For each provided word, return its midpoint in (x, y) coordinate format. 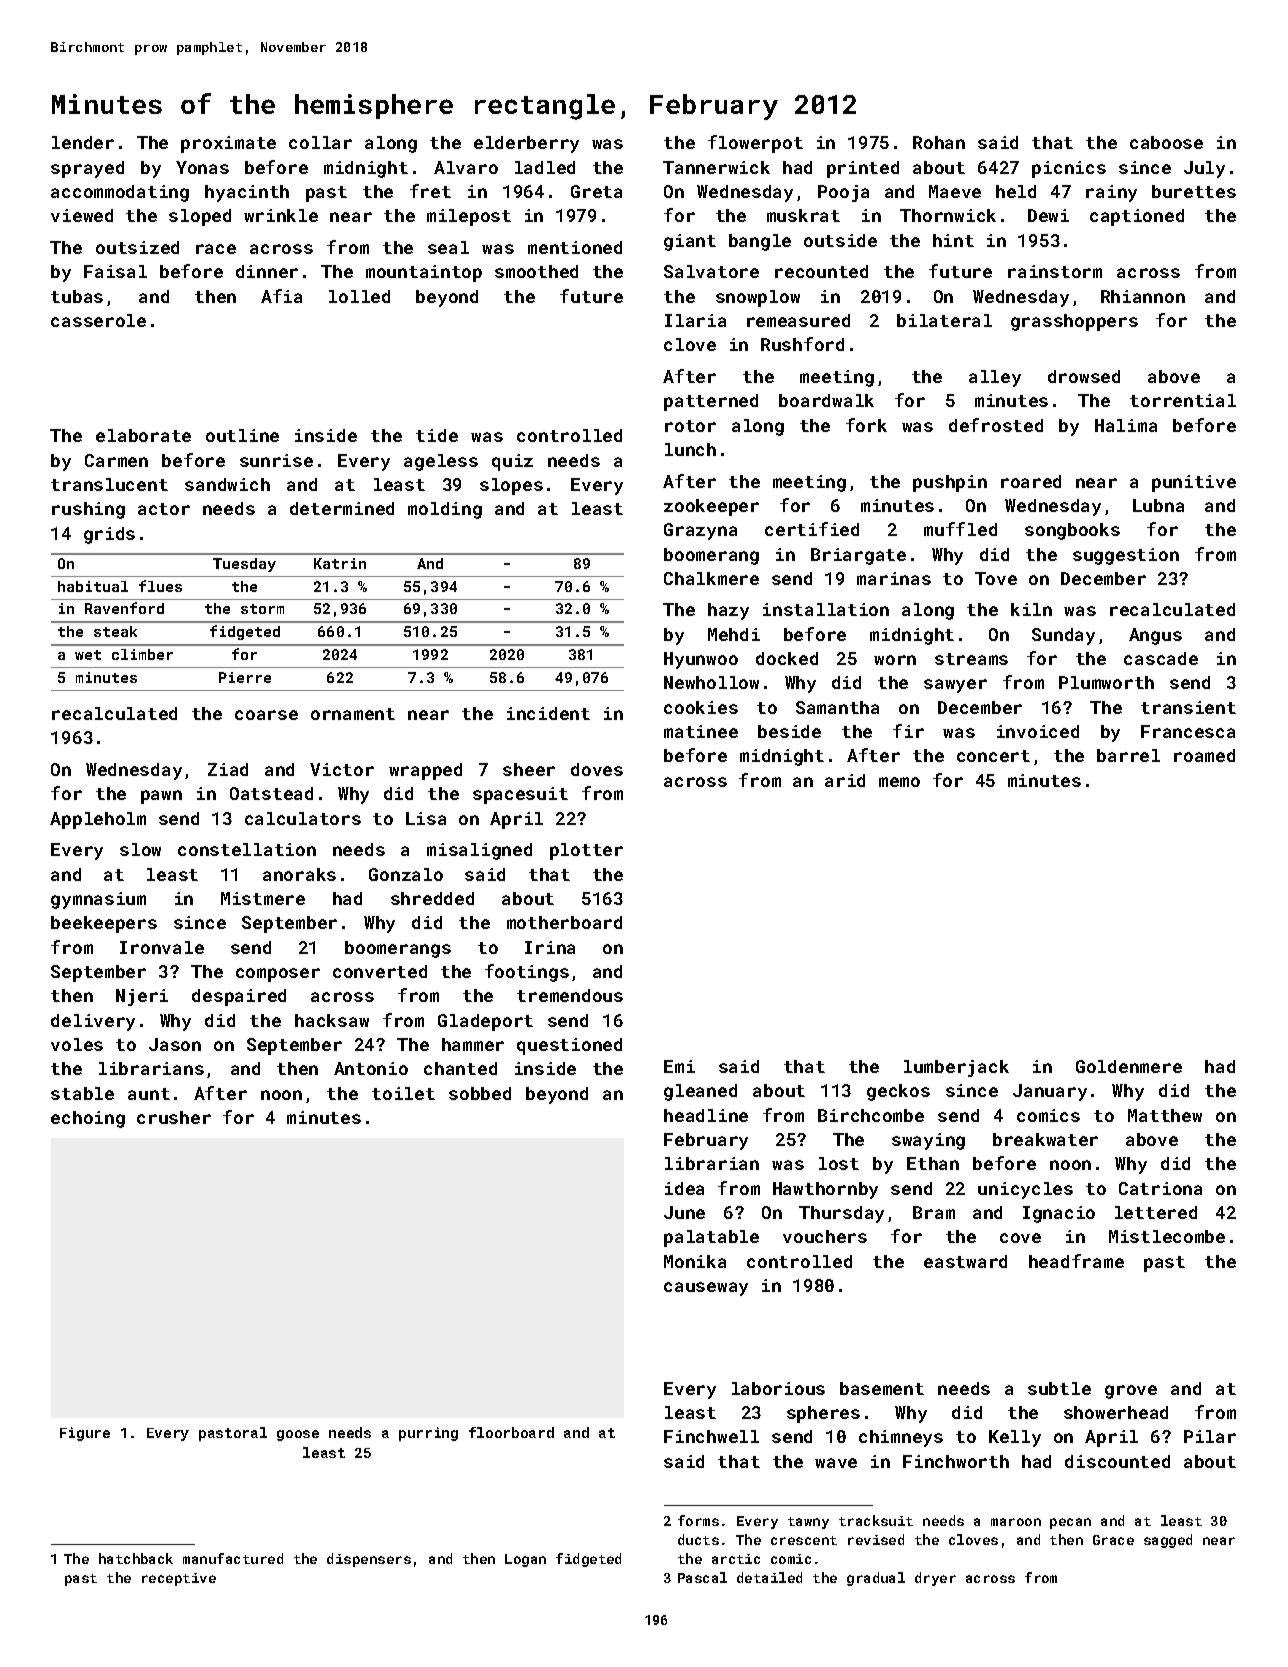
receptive (179, 1579)
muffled (960, 529)
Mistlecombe (1167, 1236)
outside (840, 240)
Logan (525, 1560)
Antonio (371, 1068)
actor (164, 509)
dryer (935, 1579)
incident (548, 713)
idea (684, 1188)
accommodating (120, 193)
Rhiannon (1143, 296)
